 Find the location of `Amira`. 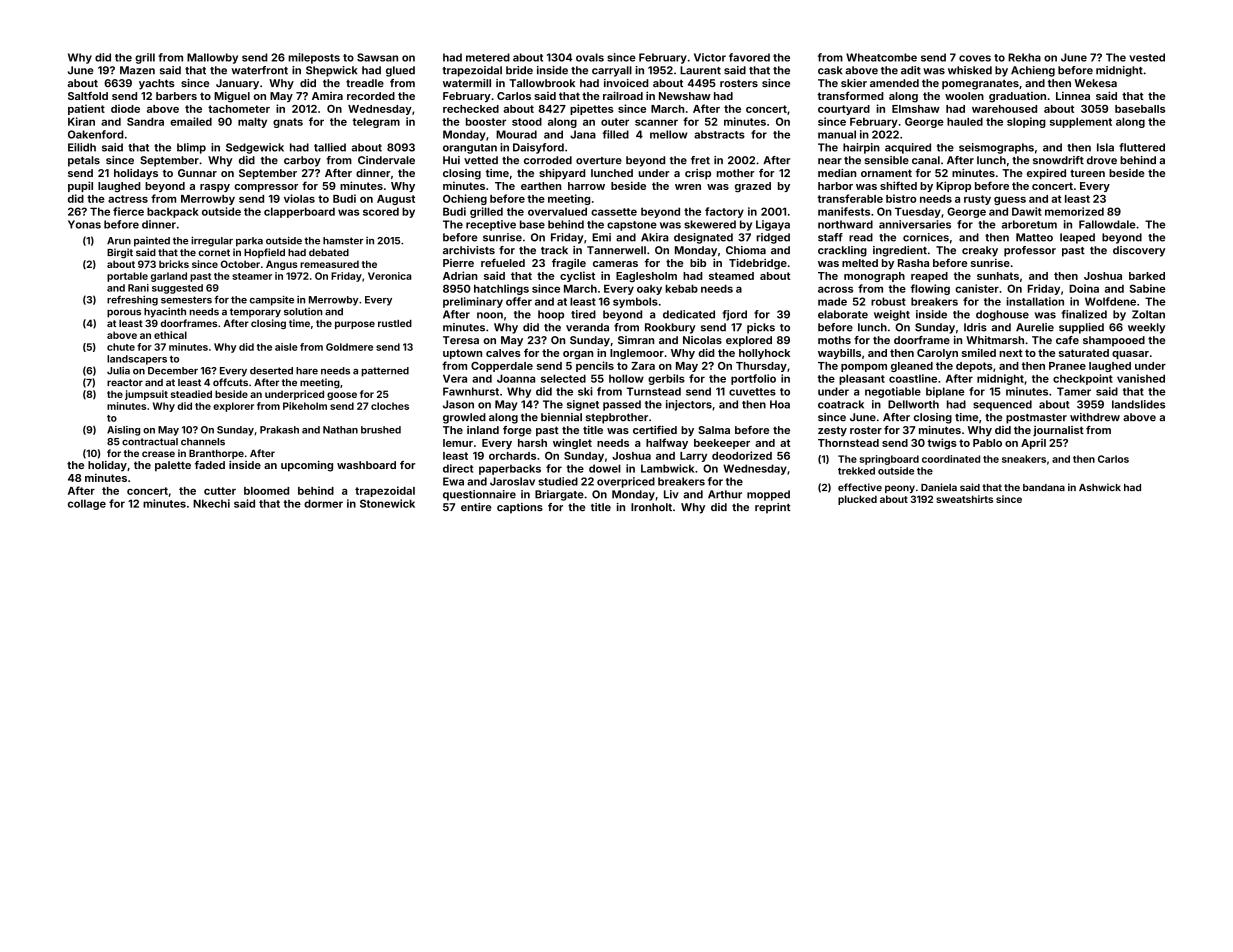

Amira is located at coordinates (327, 96).
